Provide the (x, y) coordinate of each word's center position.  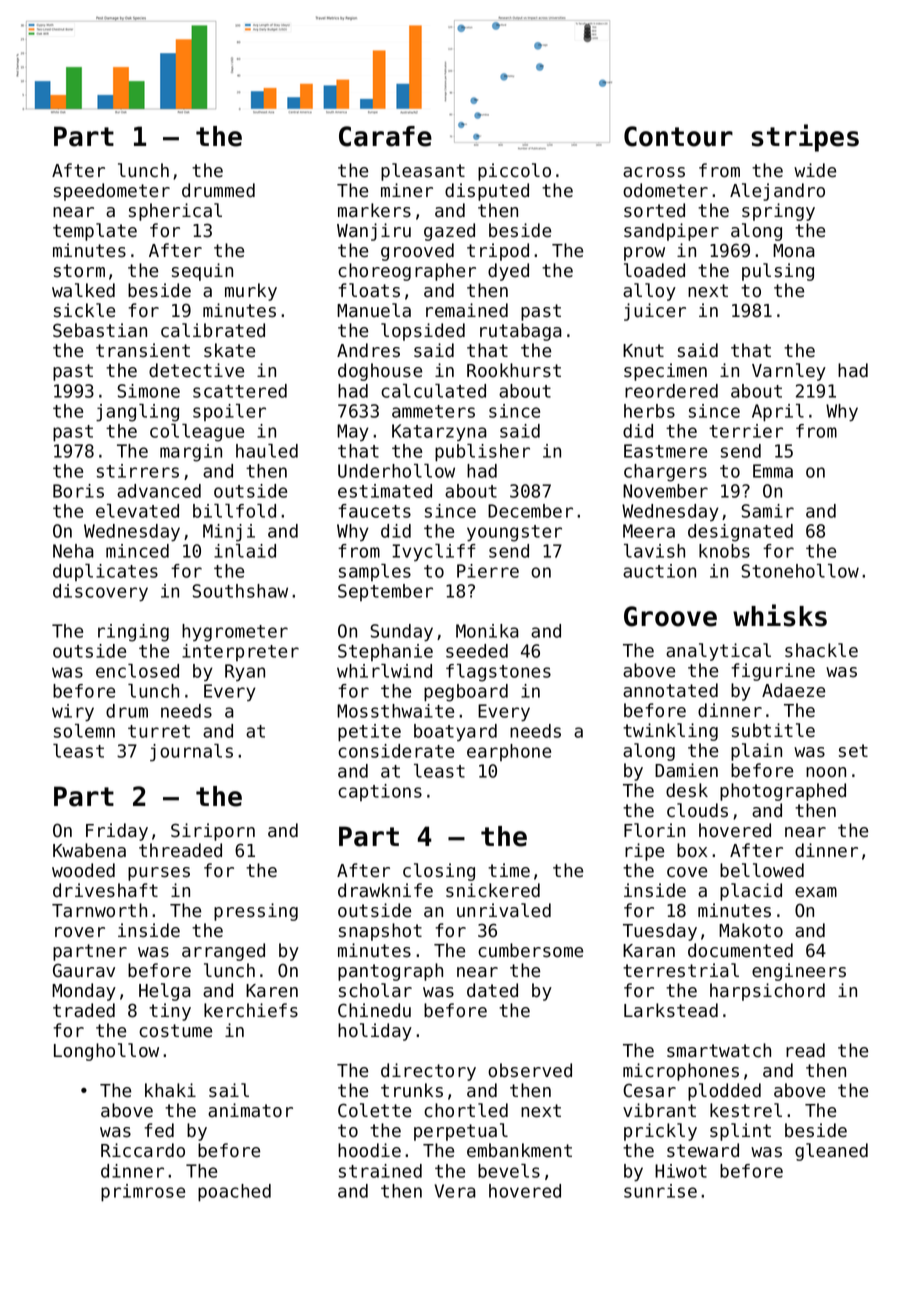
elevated (137, 511)
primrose (143, 1193)
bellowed (762, 870)
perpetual (461, 1132)
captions (380, 792)
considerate (396, 751)
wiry (73, 713)
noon (826, 772)
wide (815, 170)
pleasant (423, 172)
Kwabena (89, 850)
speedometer (112, 192)
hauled (267, 451)
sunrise (660, 1191)
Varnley (789, 372)
